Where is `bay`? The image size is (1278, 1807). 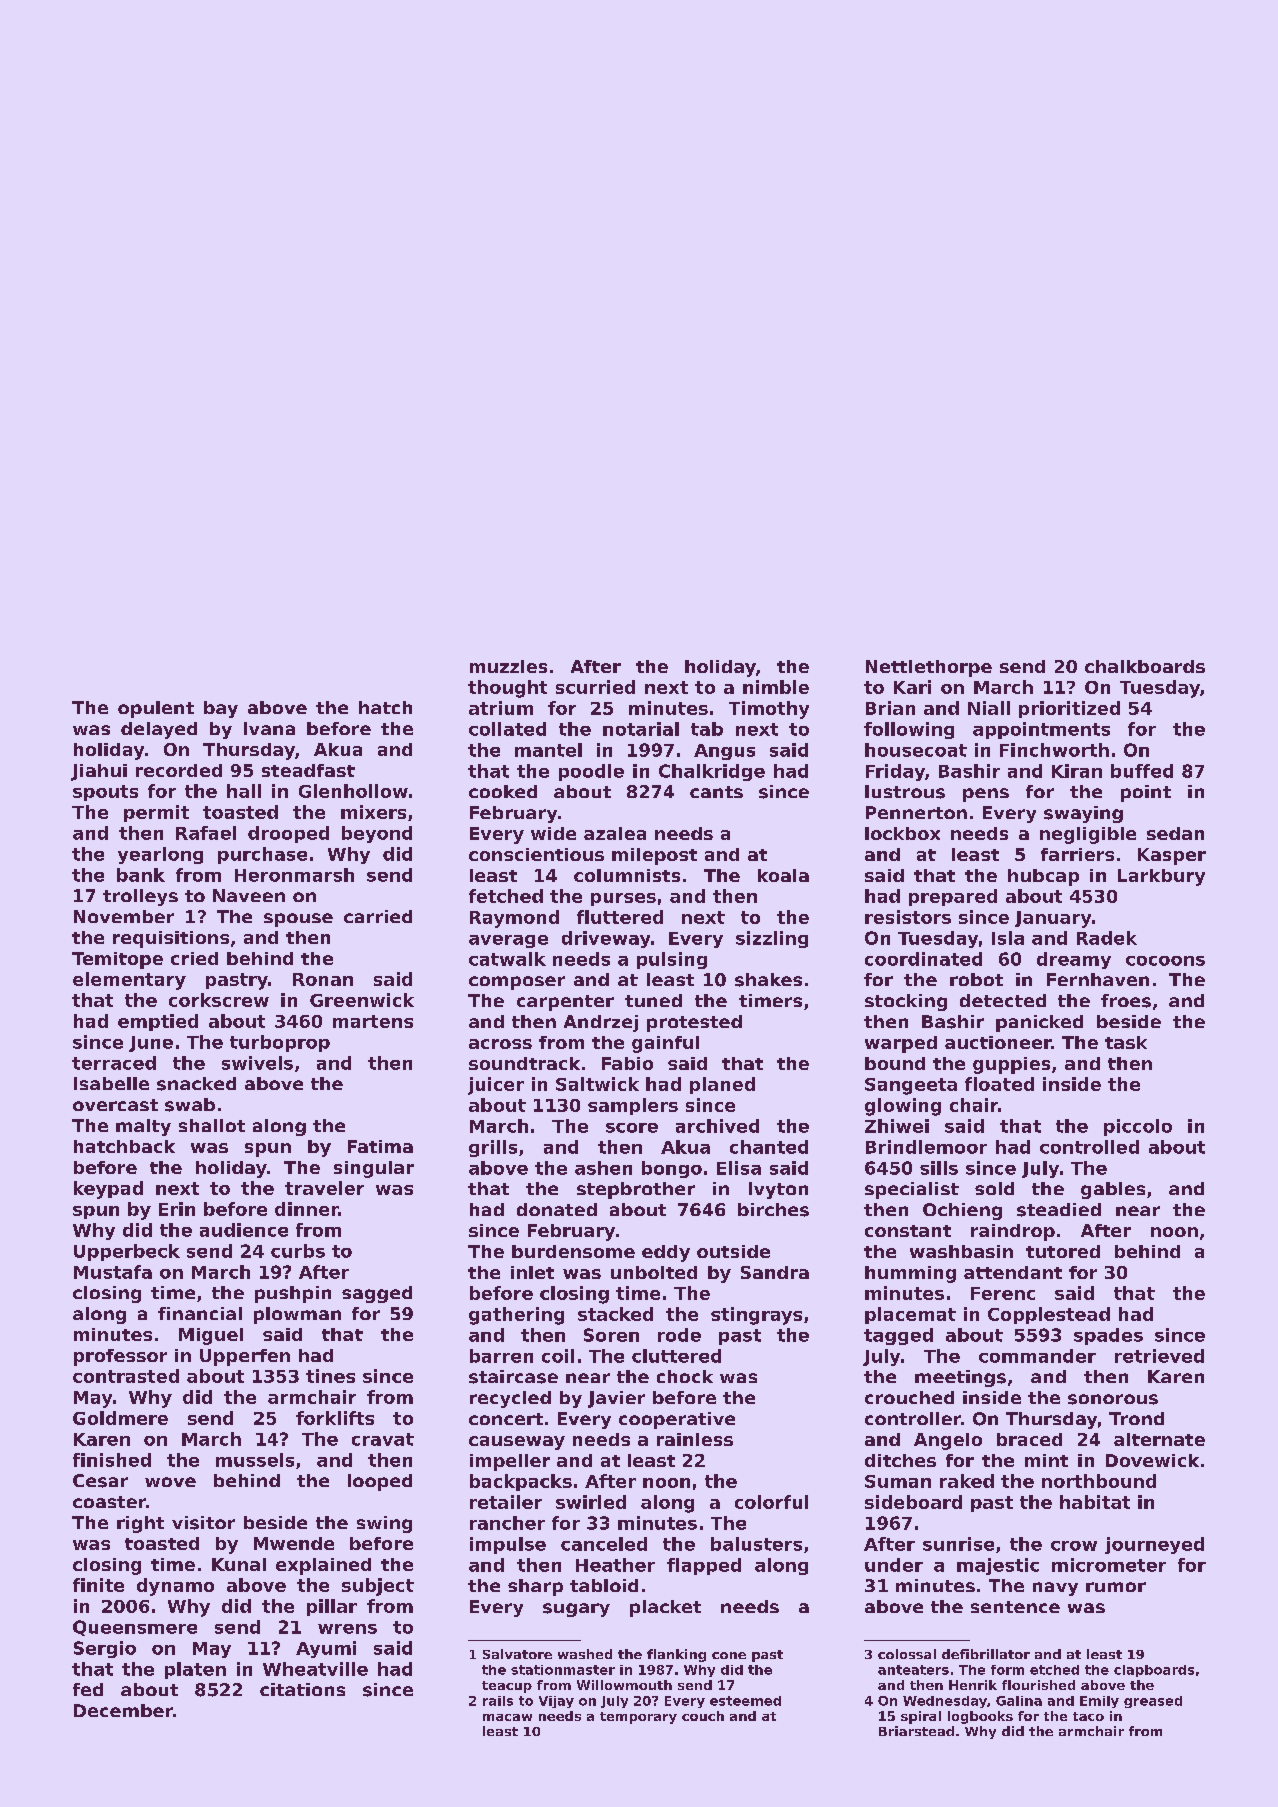
bay is located at coordinates (221, 709).
